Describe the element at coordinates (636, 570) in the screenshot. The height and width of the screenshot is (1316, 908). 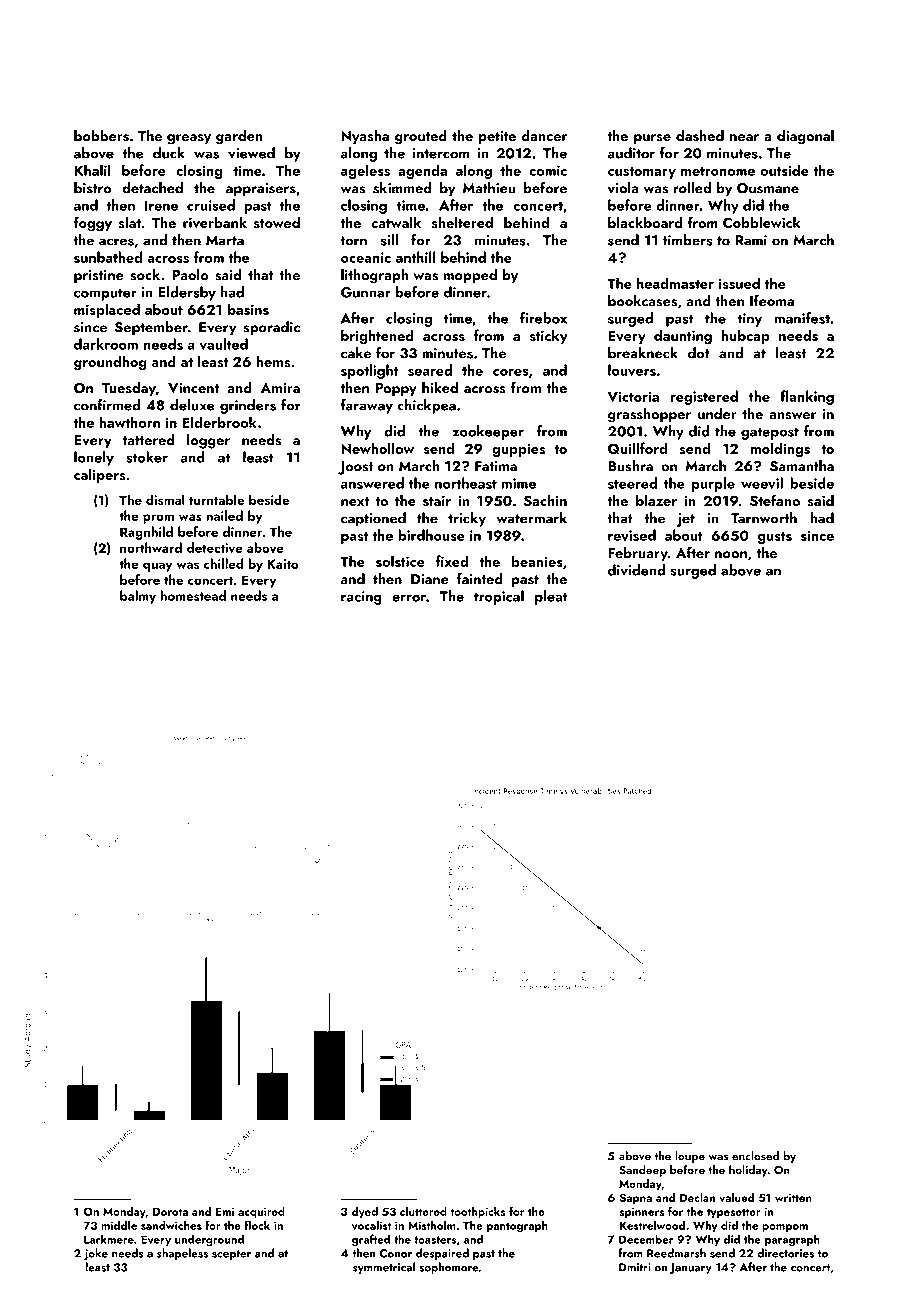
I see `dividend` at that location.
